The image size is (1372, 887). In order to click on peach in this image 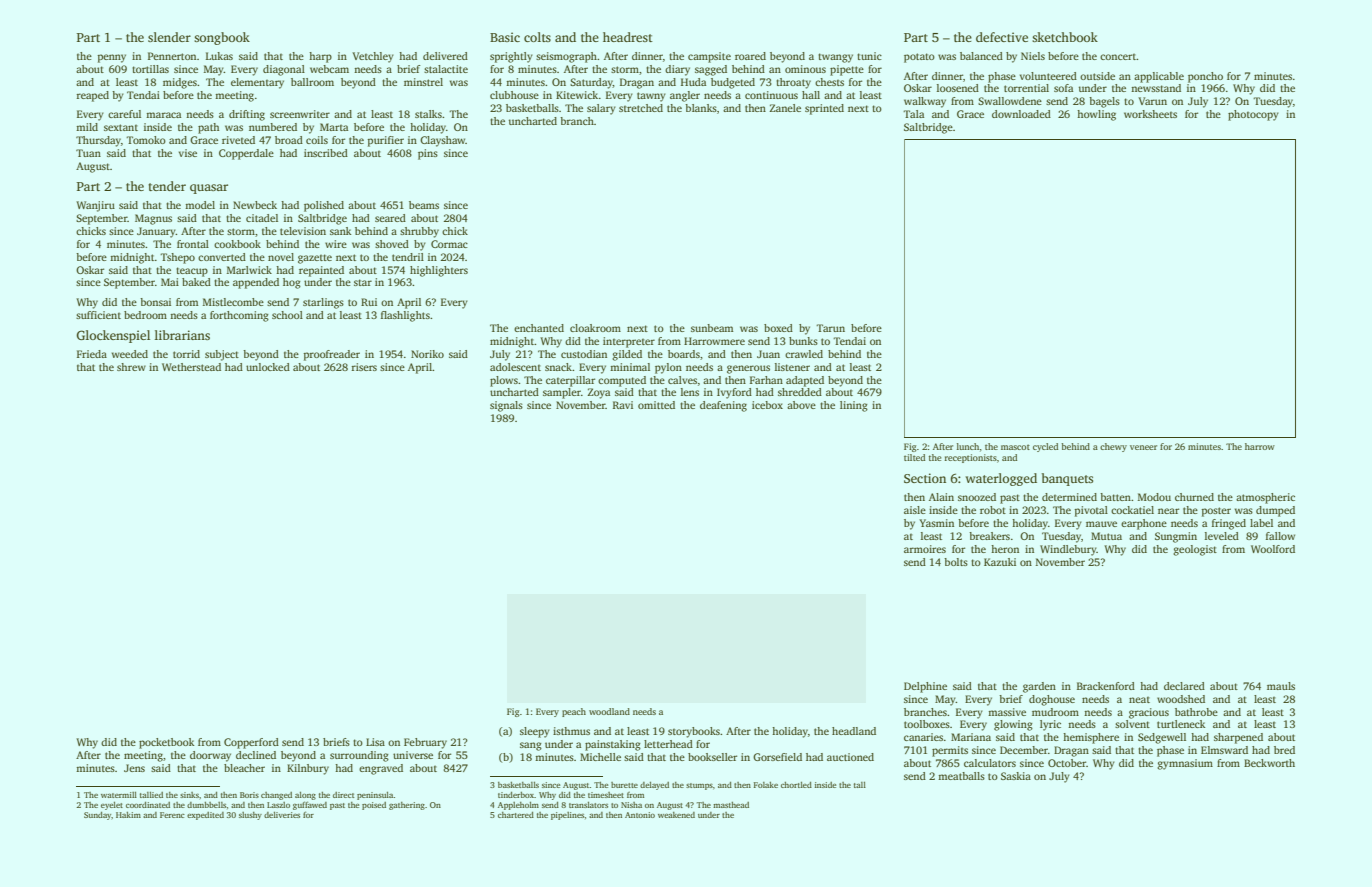, I will do `click(574, 712)`.
